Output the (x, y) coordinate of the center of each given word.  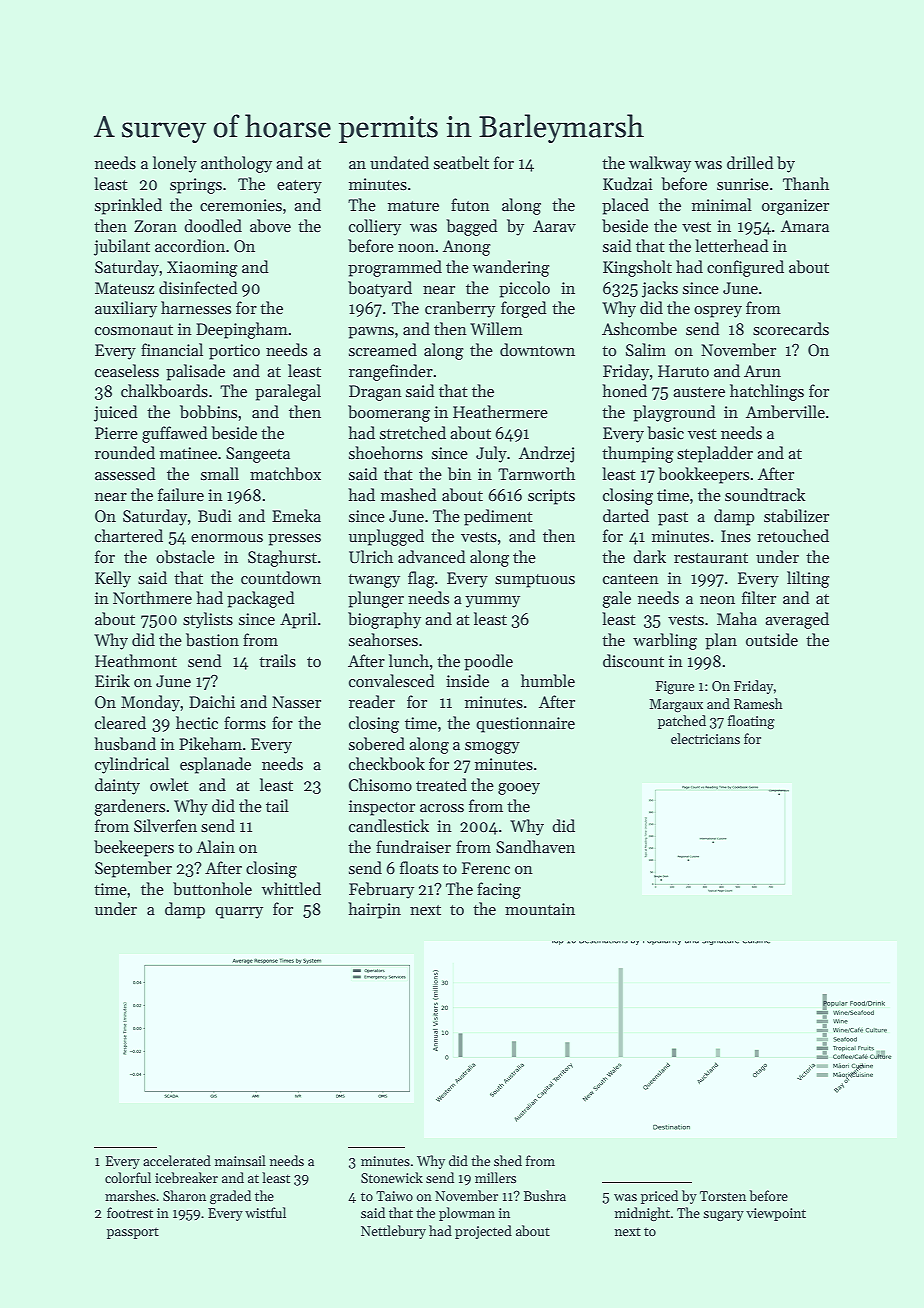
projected (483, 1232)
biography (384, 620)
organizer (795, 207)
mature (413, 206)
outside (772, 640)
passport (133, 1233)
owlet (169, 784)
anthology (236, 164)
